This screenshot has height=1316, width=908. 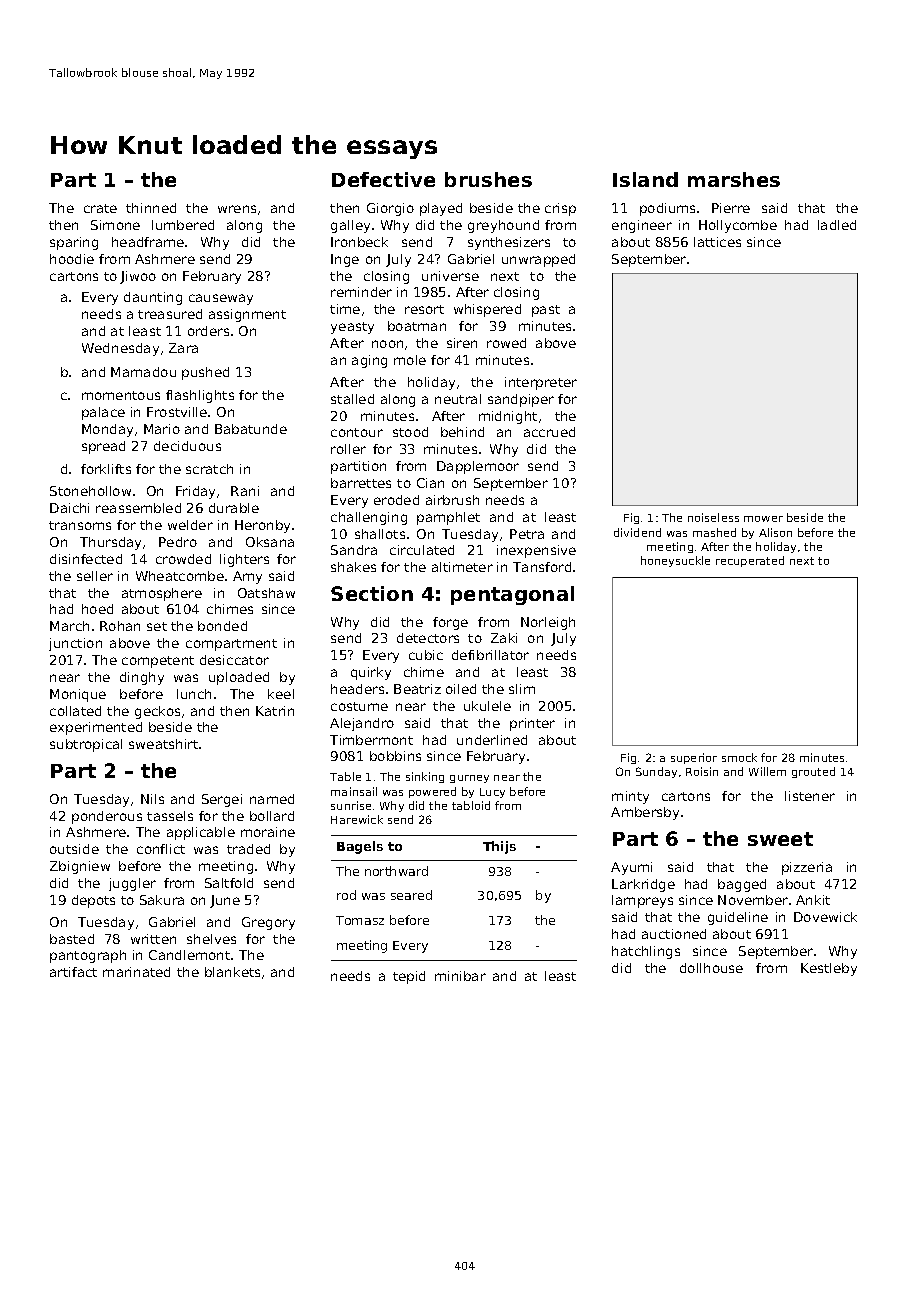 What do you see at coordinates (450, 276) in the screenshot?
I see `universe` at bounding box center [450, 276].
